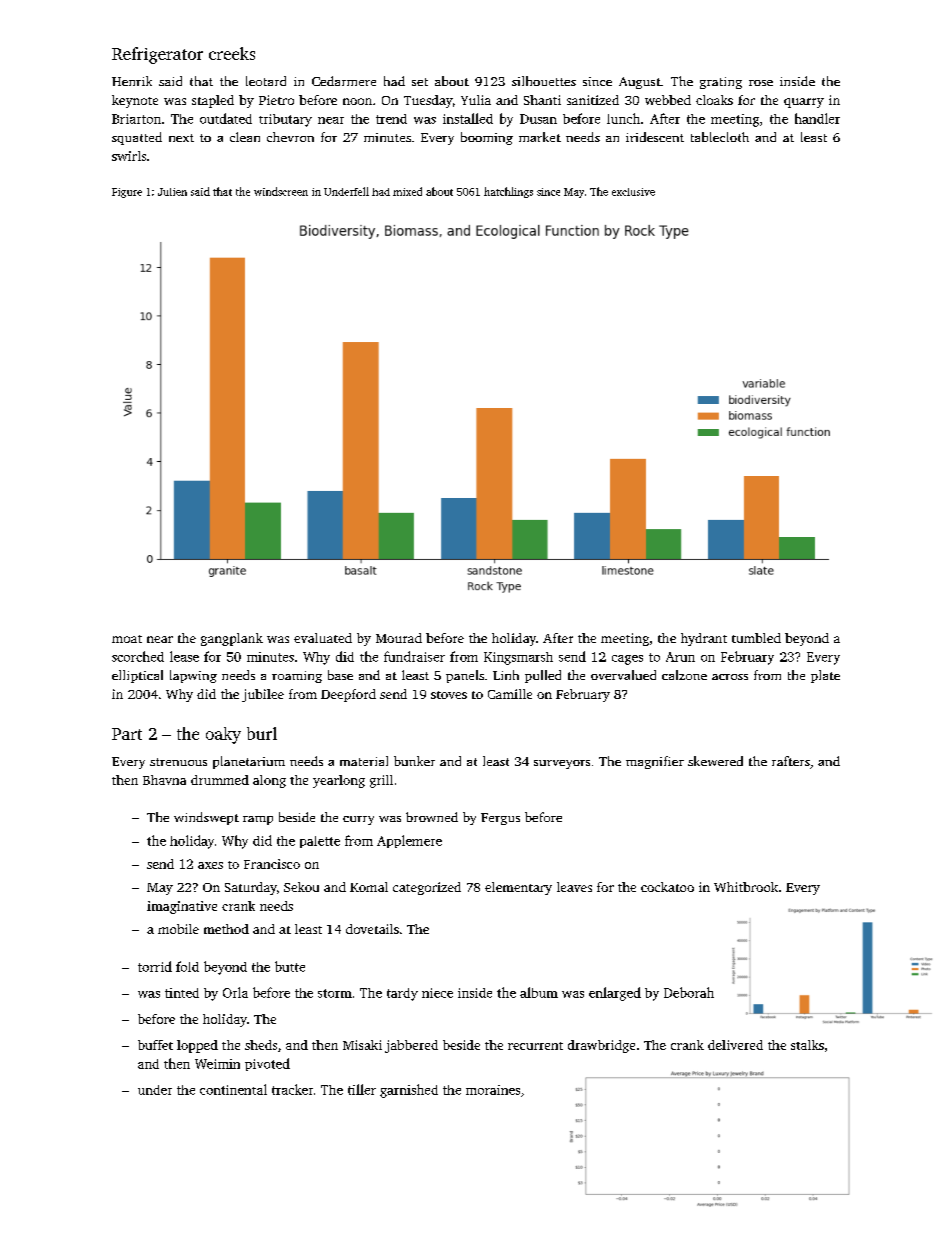 Image resolution: width=952 pixels, height=1233 pixels. I want to click on hatchlings, so click(508, 192).
